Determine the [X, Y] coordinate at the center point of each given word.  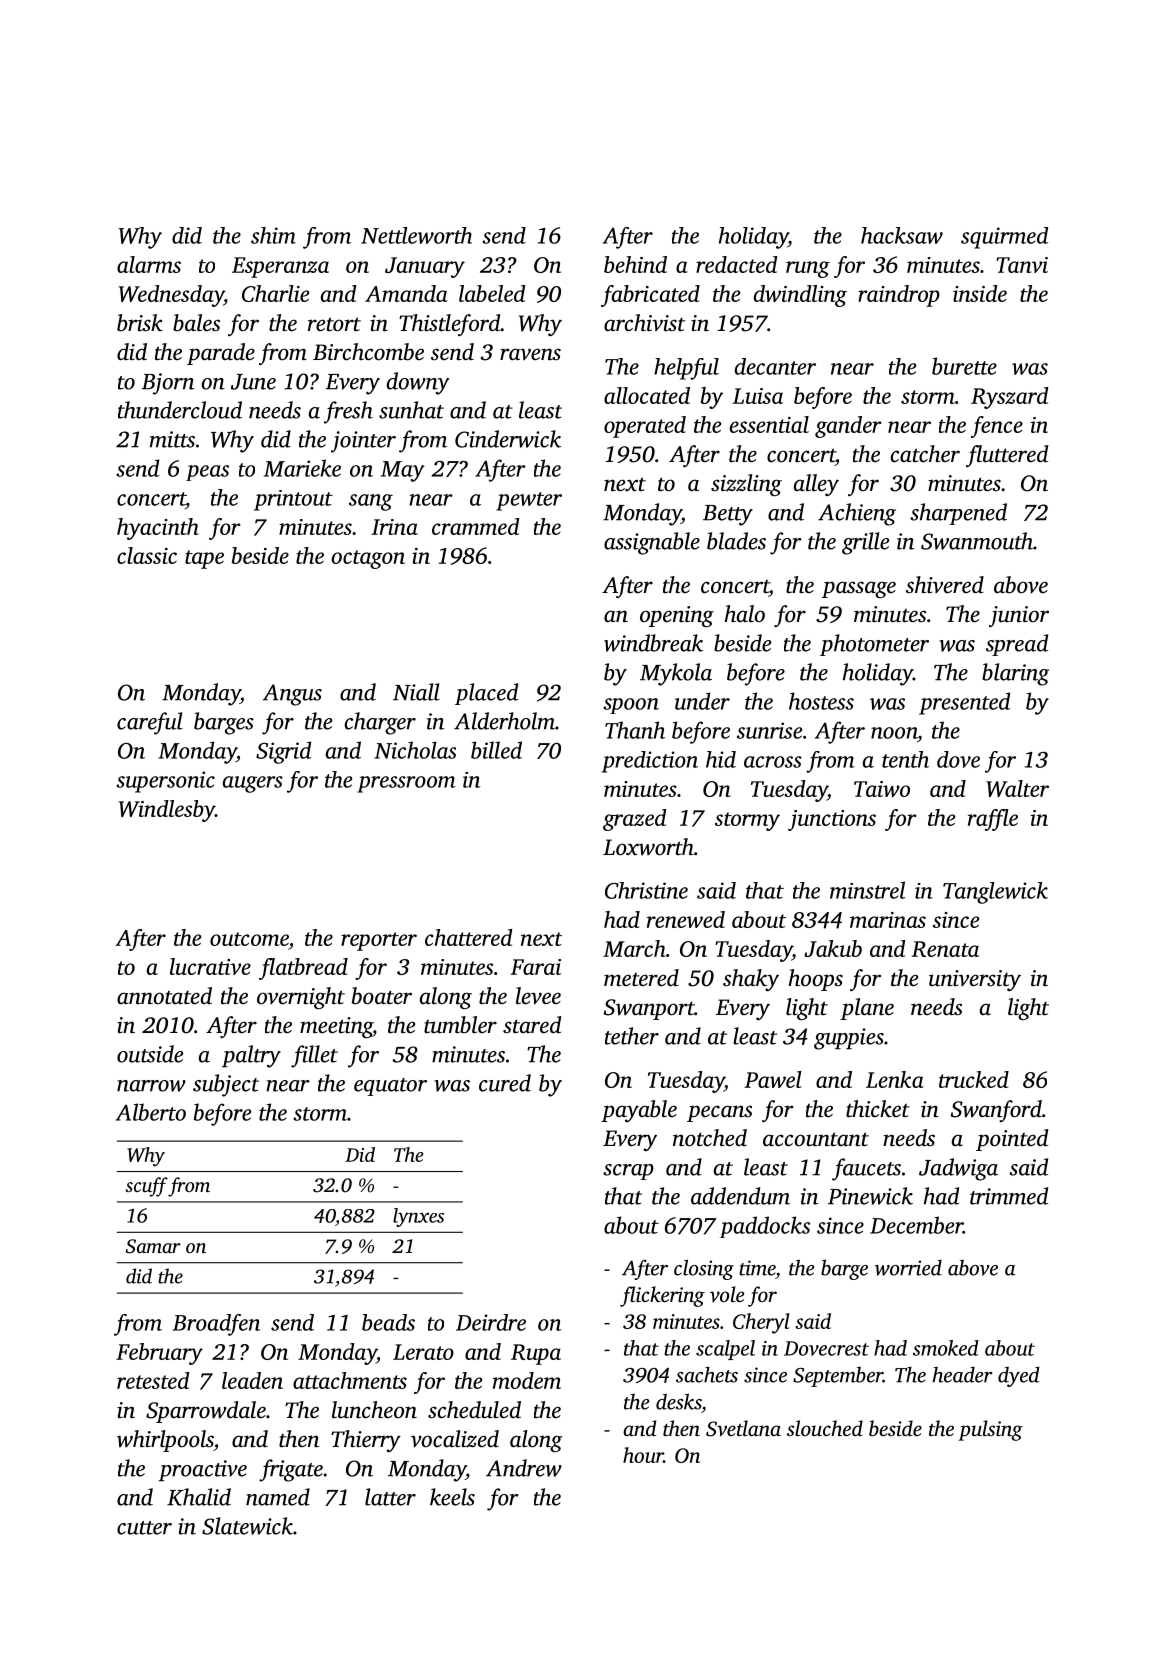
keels [452, 1497]
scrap [628, 1172]
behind [635, 264]
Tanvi [1022, 265]
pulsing [990, 1430]
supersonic [165, 782]
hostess [821, 701]
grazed [634, 820]
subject [226, 1085]
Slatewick [247, 1526]
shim [273, 235]
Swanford [996, 1111]
